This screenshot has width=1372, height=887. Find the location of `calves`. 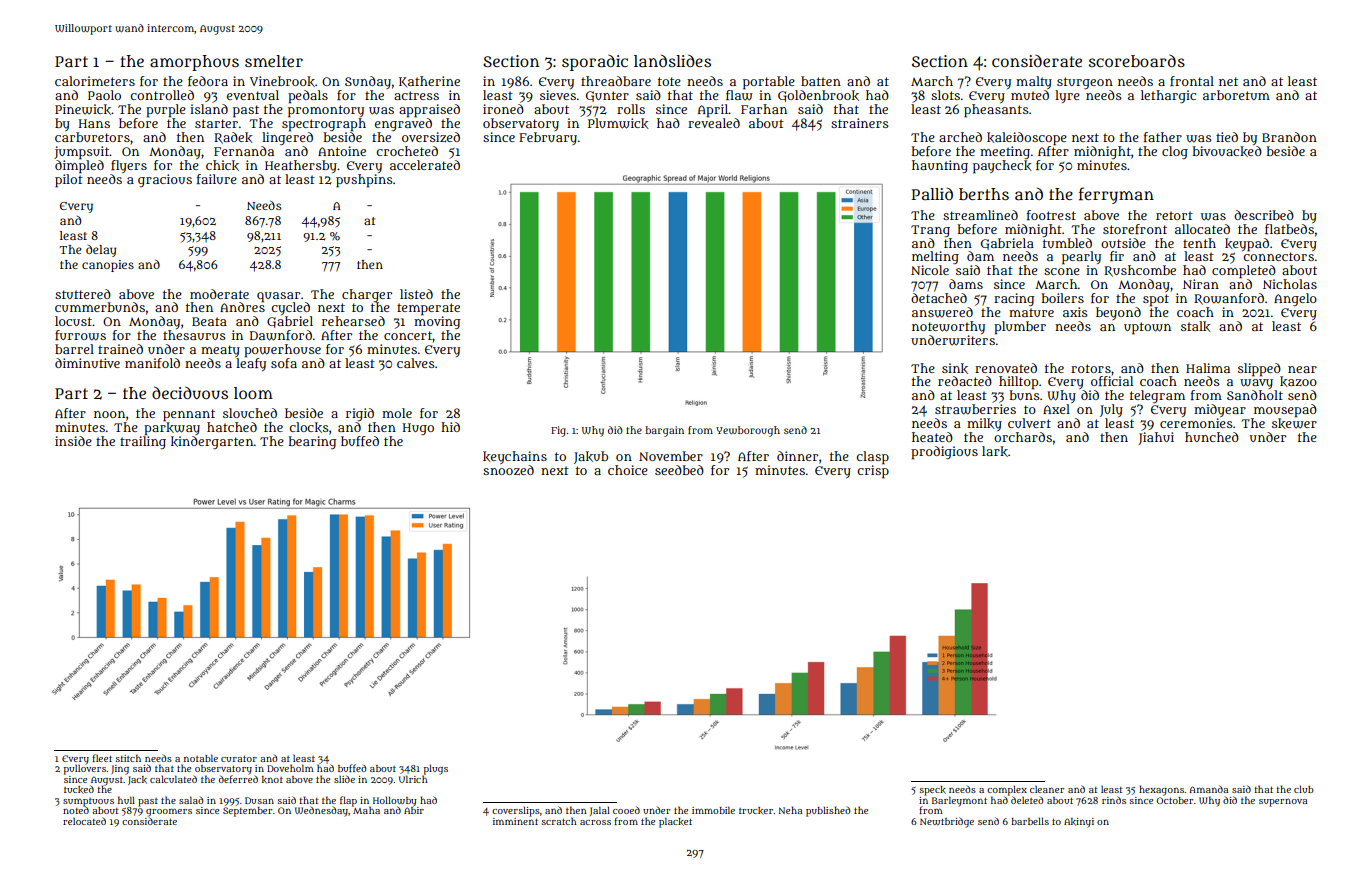

calves is located at coordinates (416, 363).
